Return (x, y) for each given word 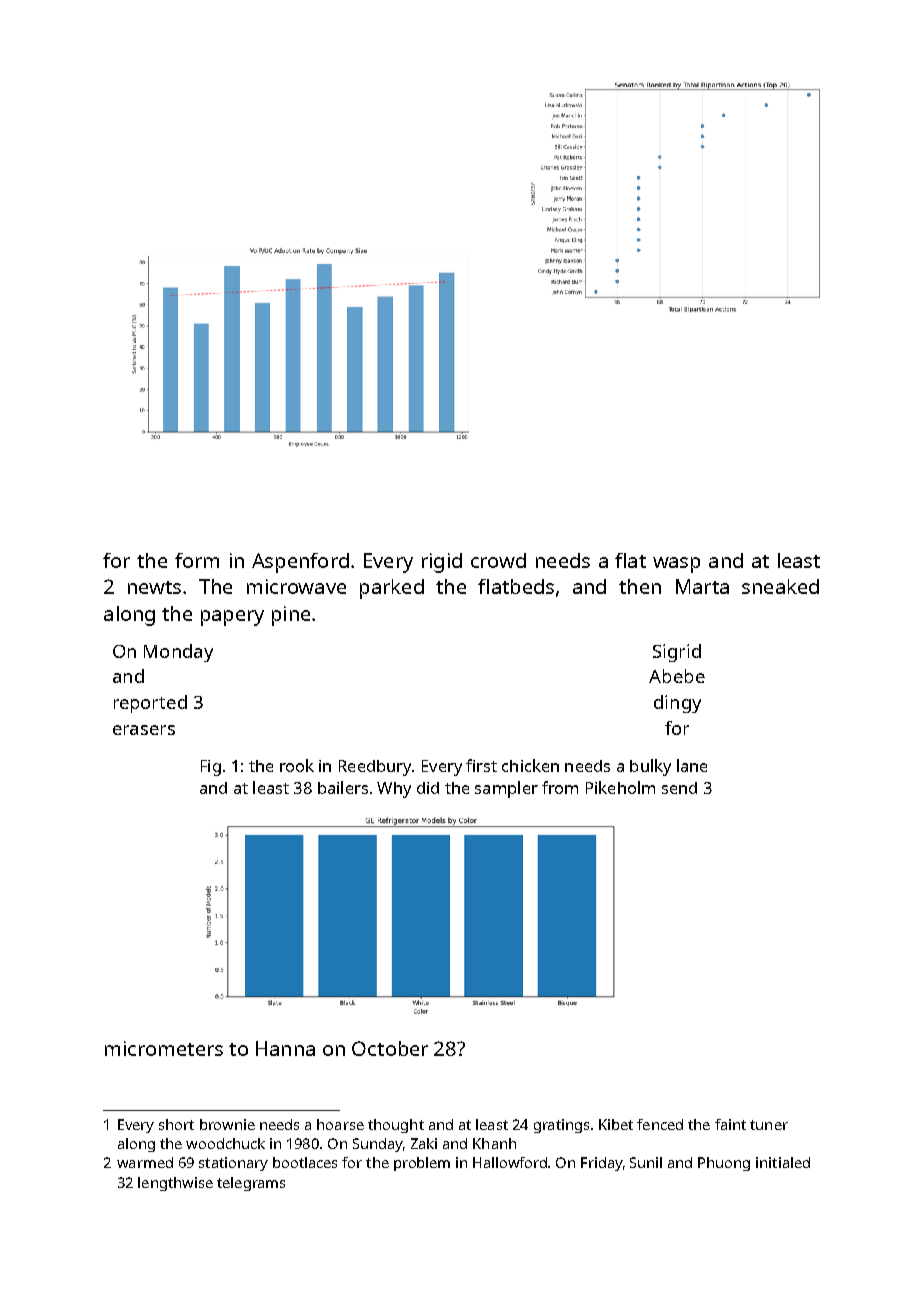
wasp (676, 565)
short (176, 1124)
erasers (144, 730)
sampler (506, 789)
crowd (498, 560)
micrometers (164, 1048)
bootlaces (305, 1162)
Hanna (285, 1048)
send (679, 788)
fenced (660, 1124)
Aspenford (300, 563)
